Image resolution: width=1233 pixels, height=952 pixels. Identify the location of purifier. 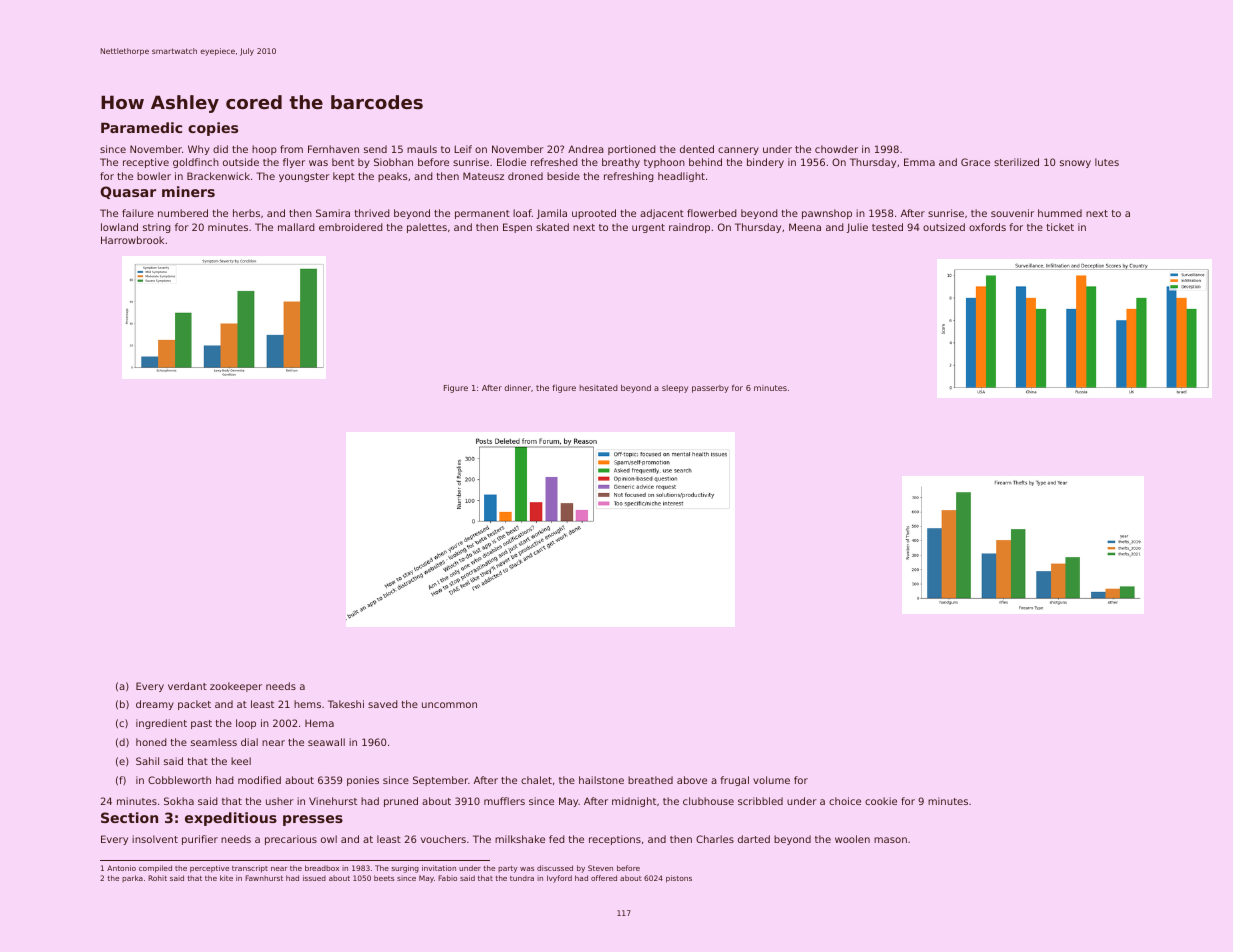
(200, 840).
